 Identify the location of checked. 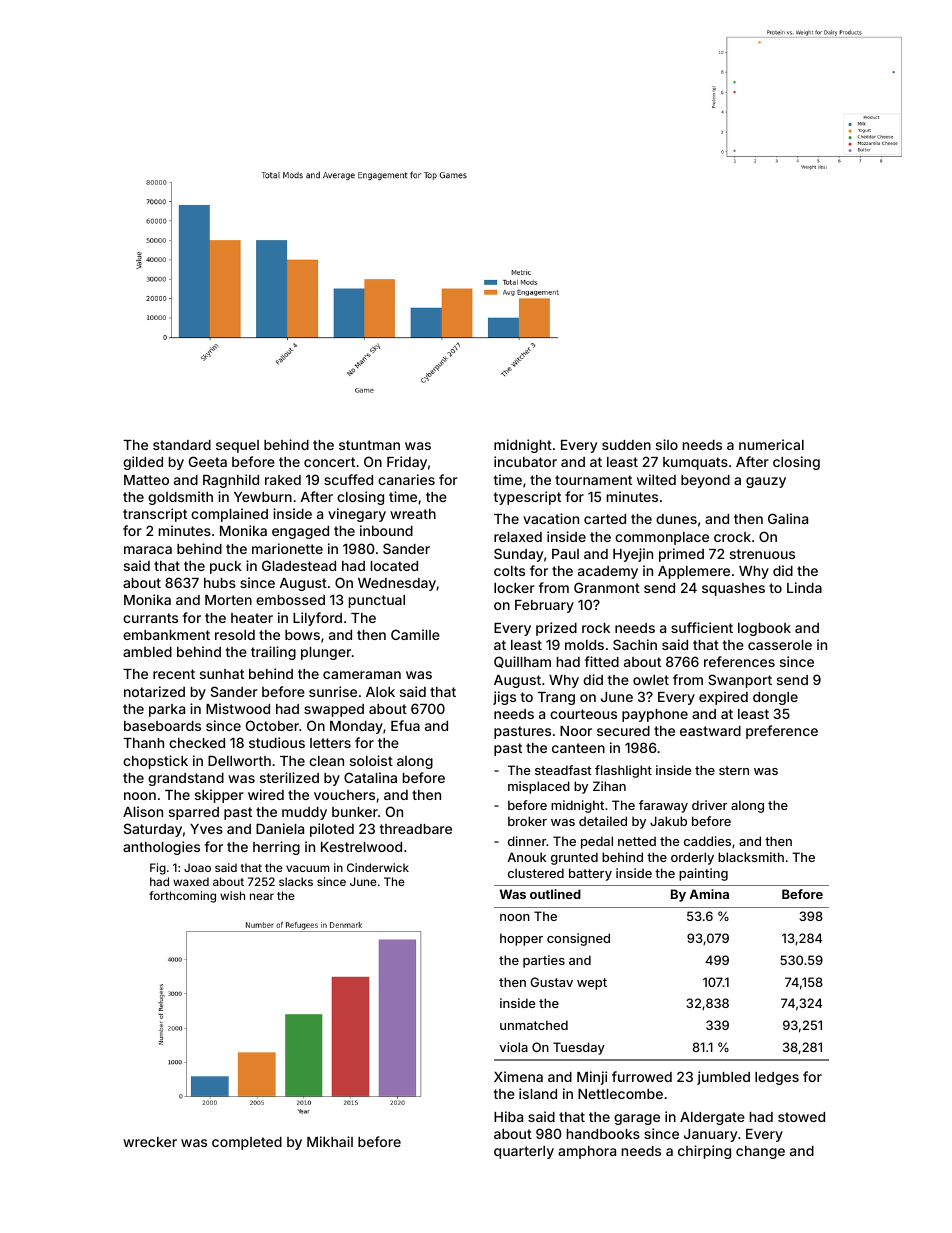
(197, 743).
